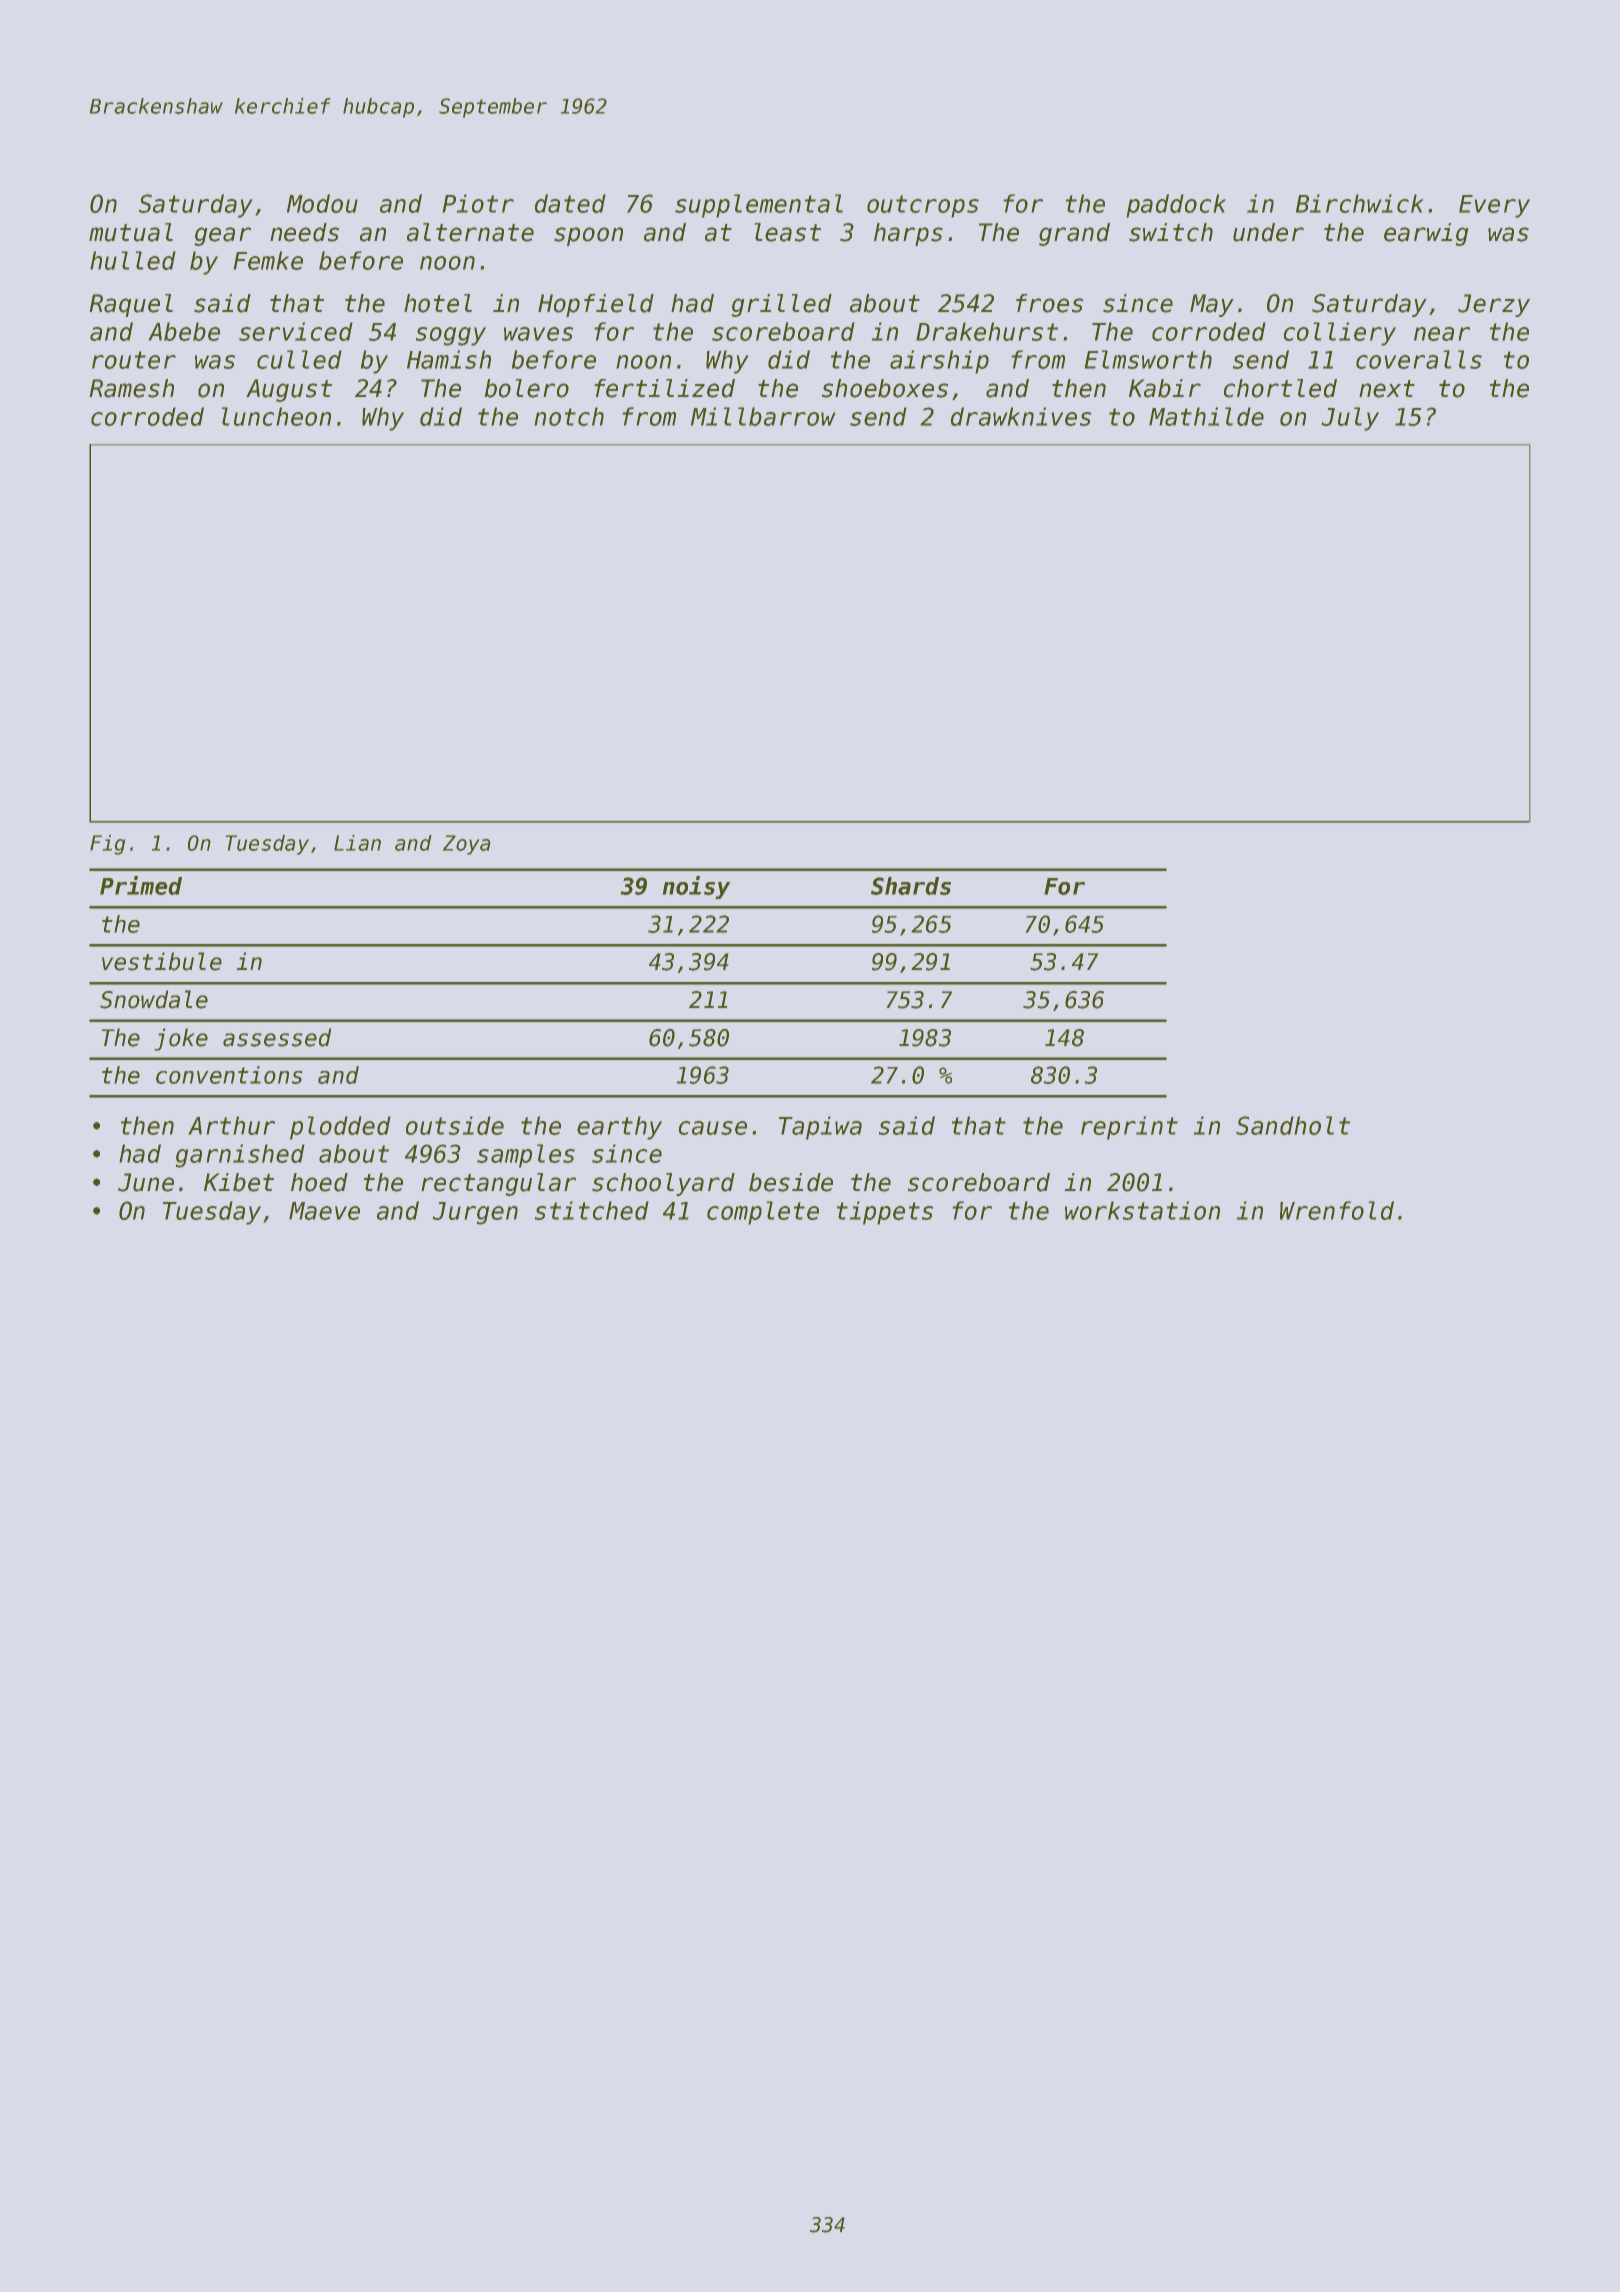 This screenshot has height=2292, width=1620. What do you see at coordinates (1293, 1125) in the screenshot?
I see `Sandholt` at bounding box center [1293, 1125].
